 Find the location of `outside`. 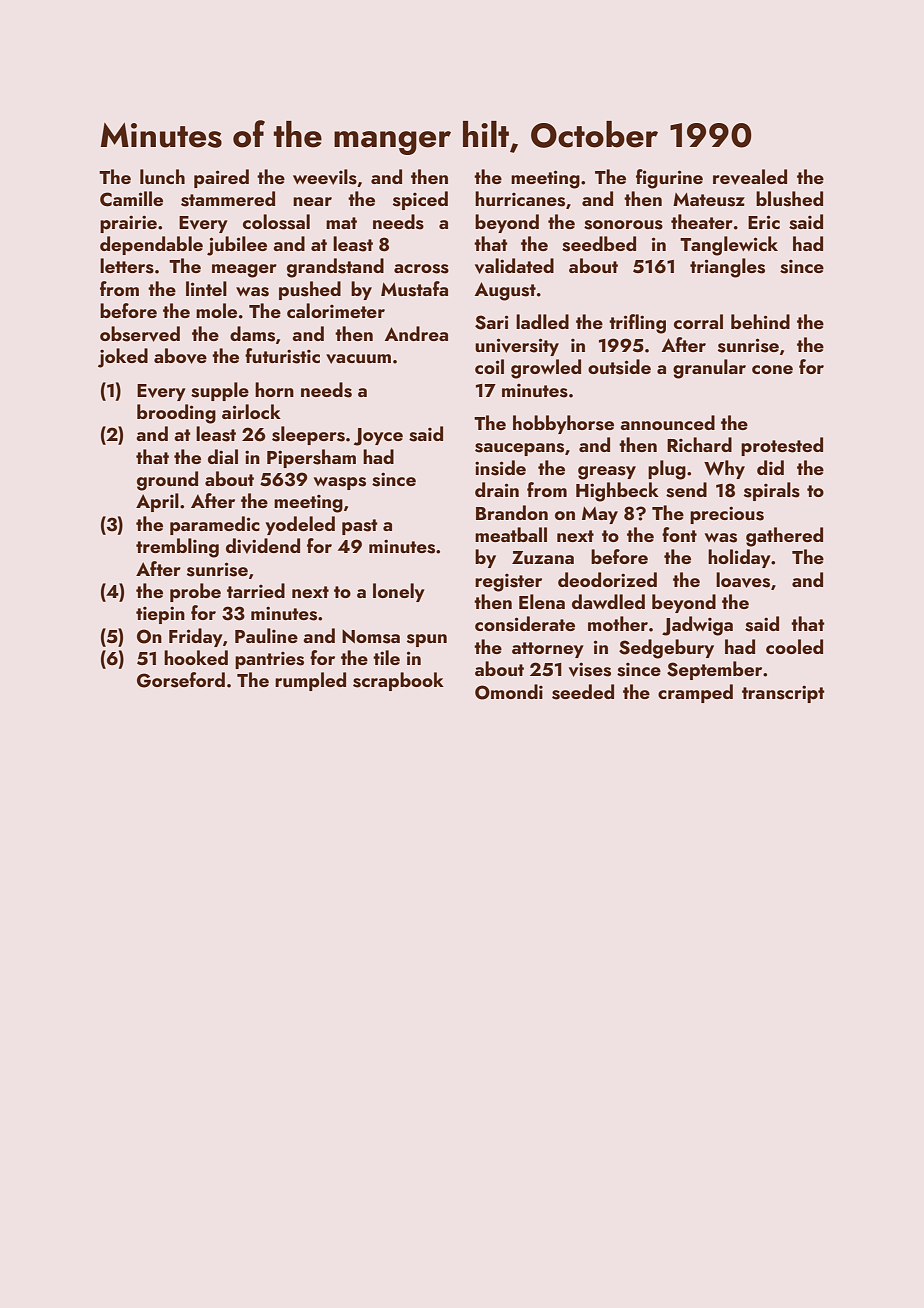

outside is located at coordinates (619, 367).
